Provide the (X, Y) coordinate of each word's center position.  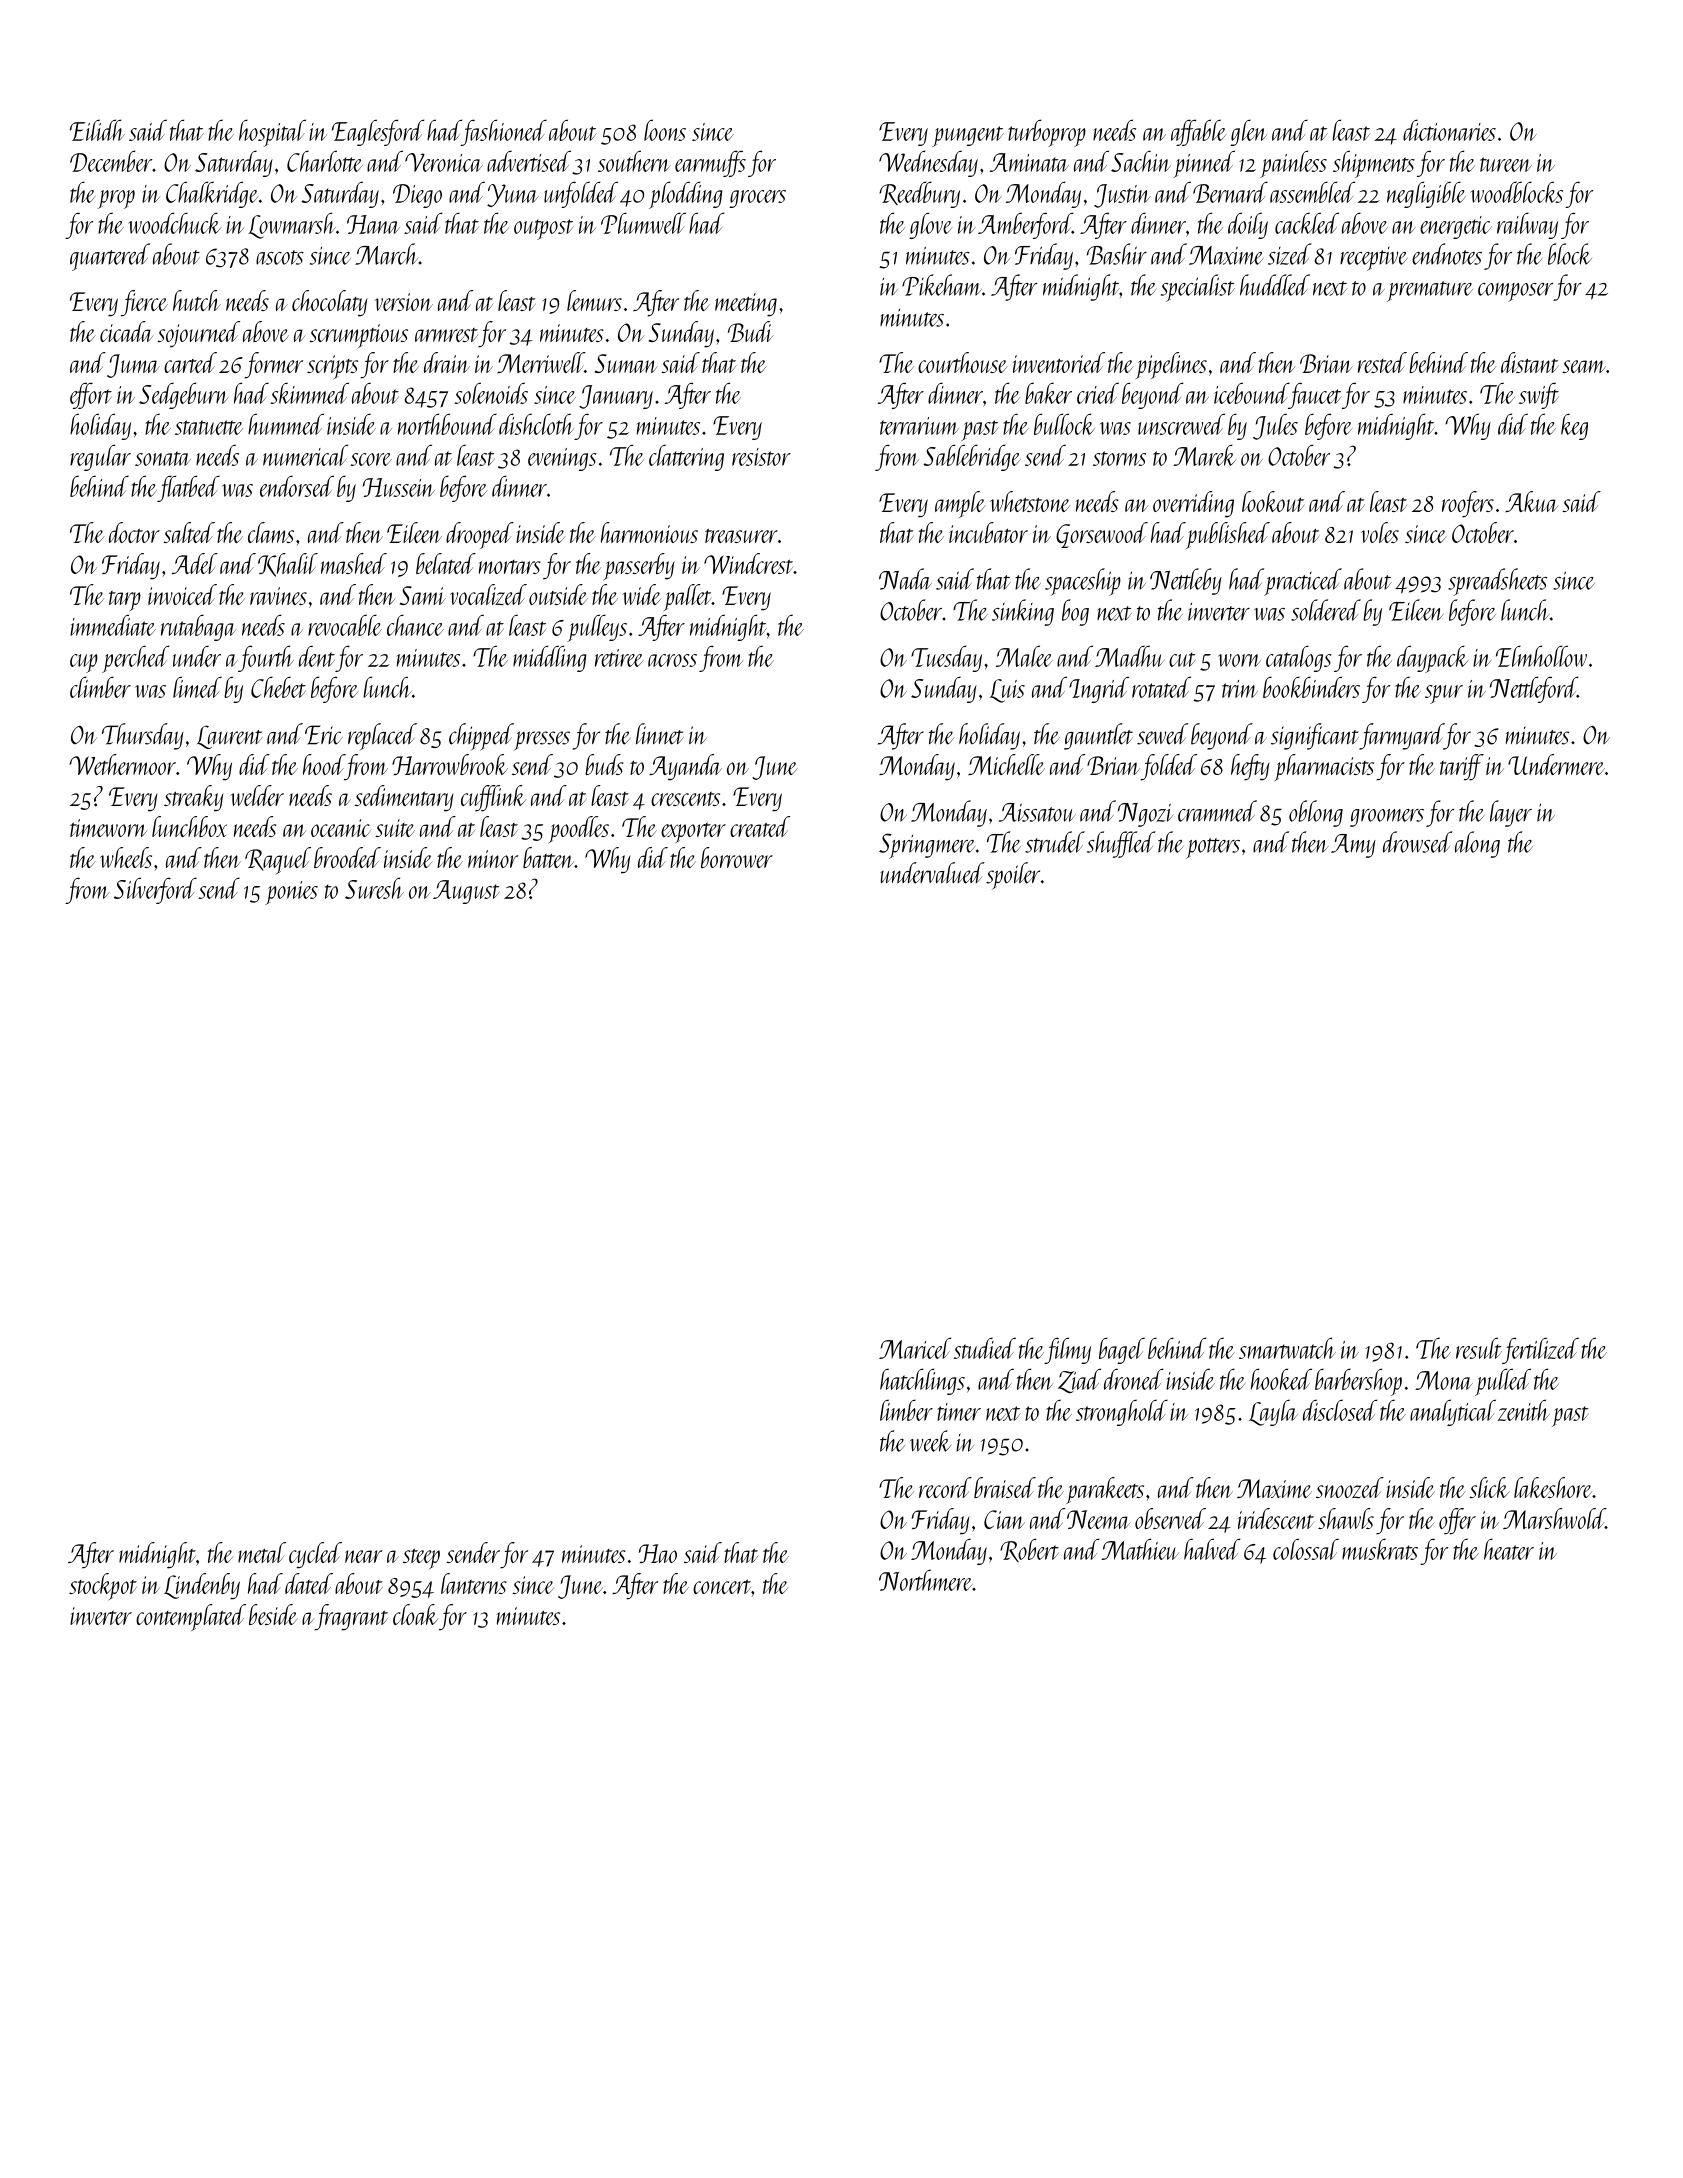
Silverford (155, 890)
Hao (658, 1553)
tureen (1506, 164)
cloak (416, 1614)
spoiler (1013, 876)
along (1477, 844)
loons (665, 130)
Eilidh (97, 130)
